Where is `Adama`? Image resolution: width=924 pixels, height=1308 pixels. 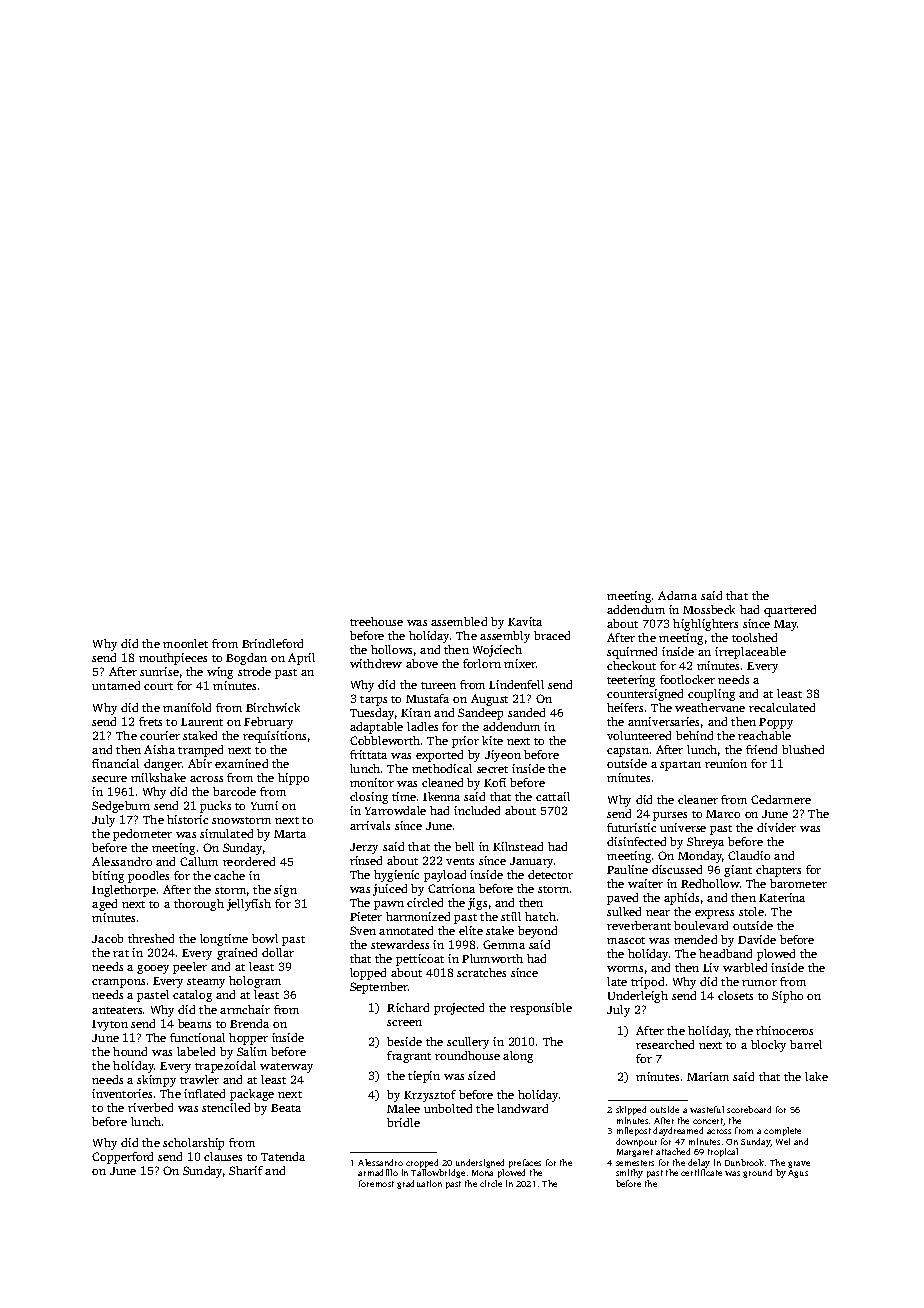
Adama is located at coordinates (677, 595).
